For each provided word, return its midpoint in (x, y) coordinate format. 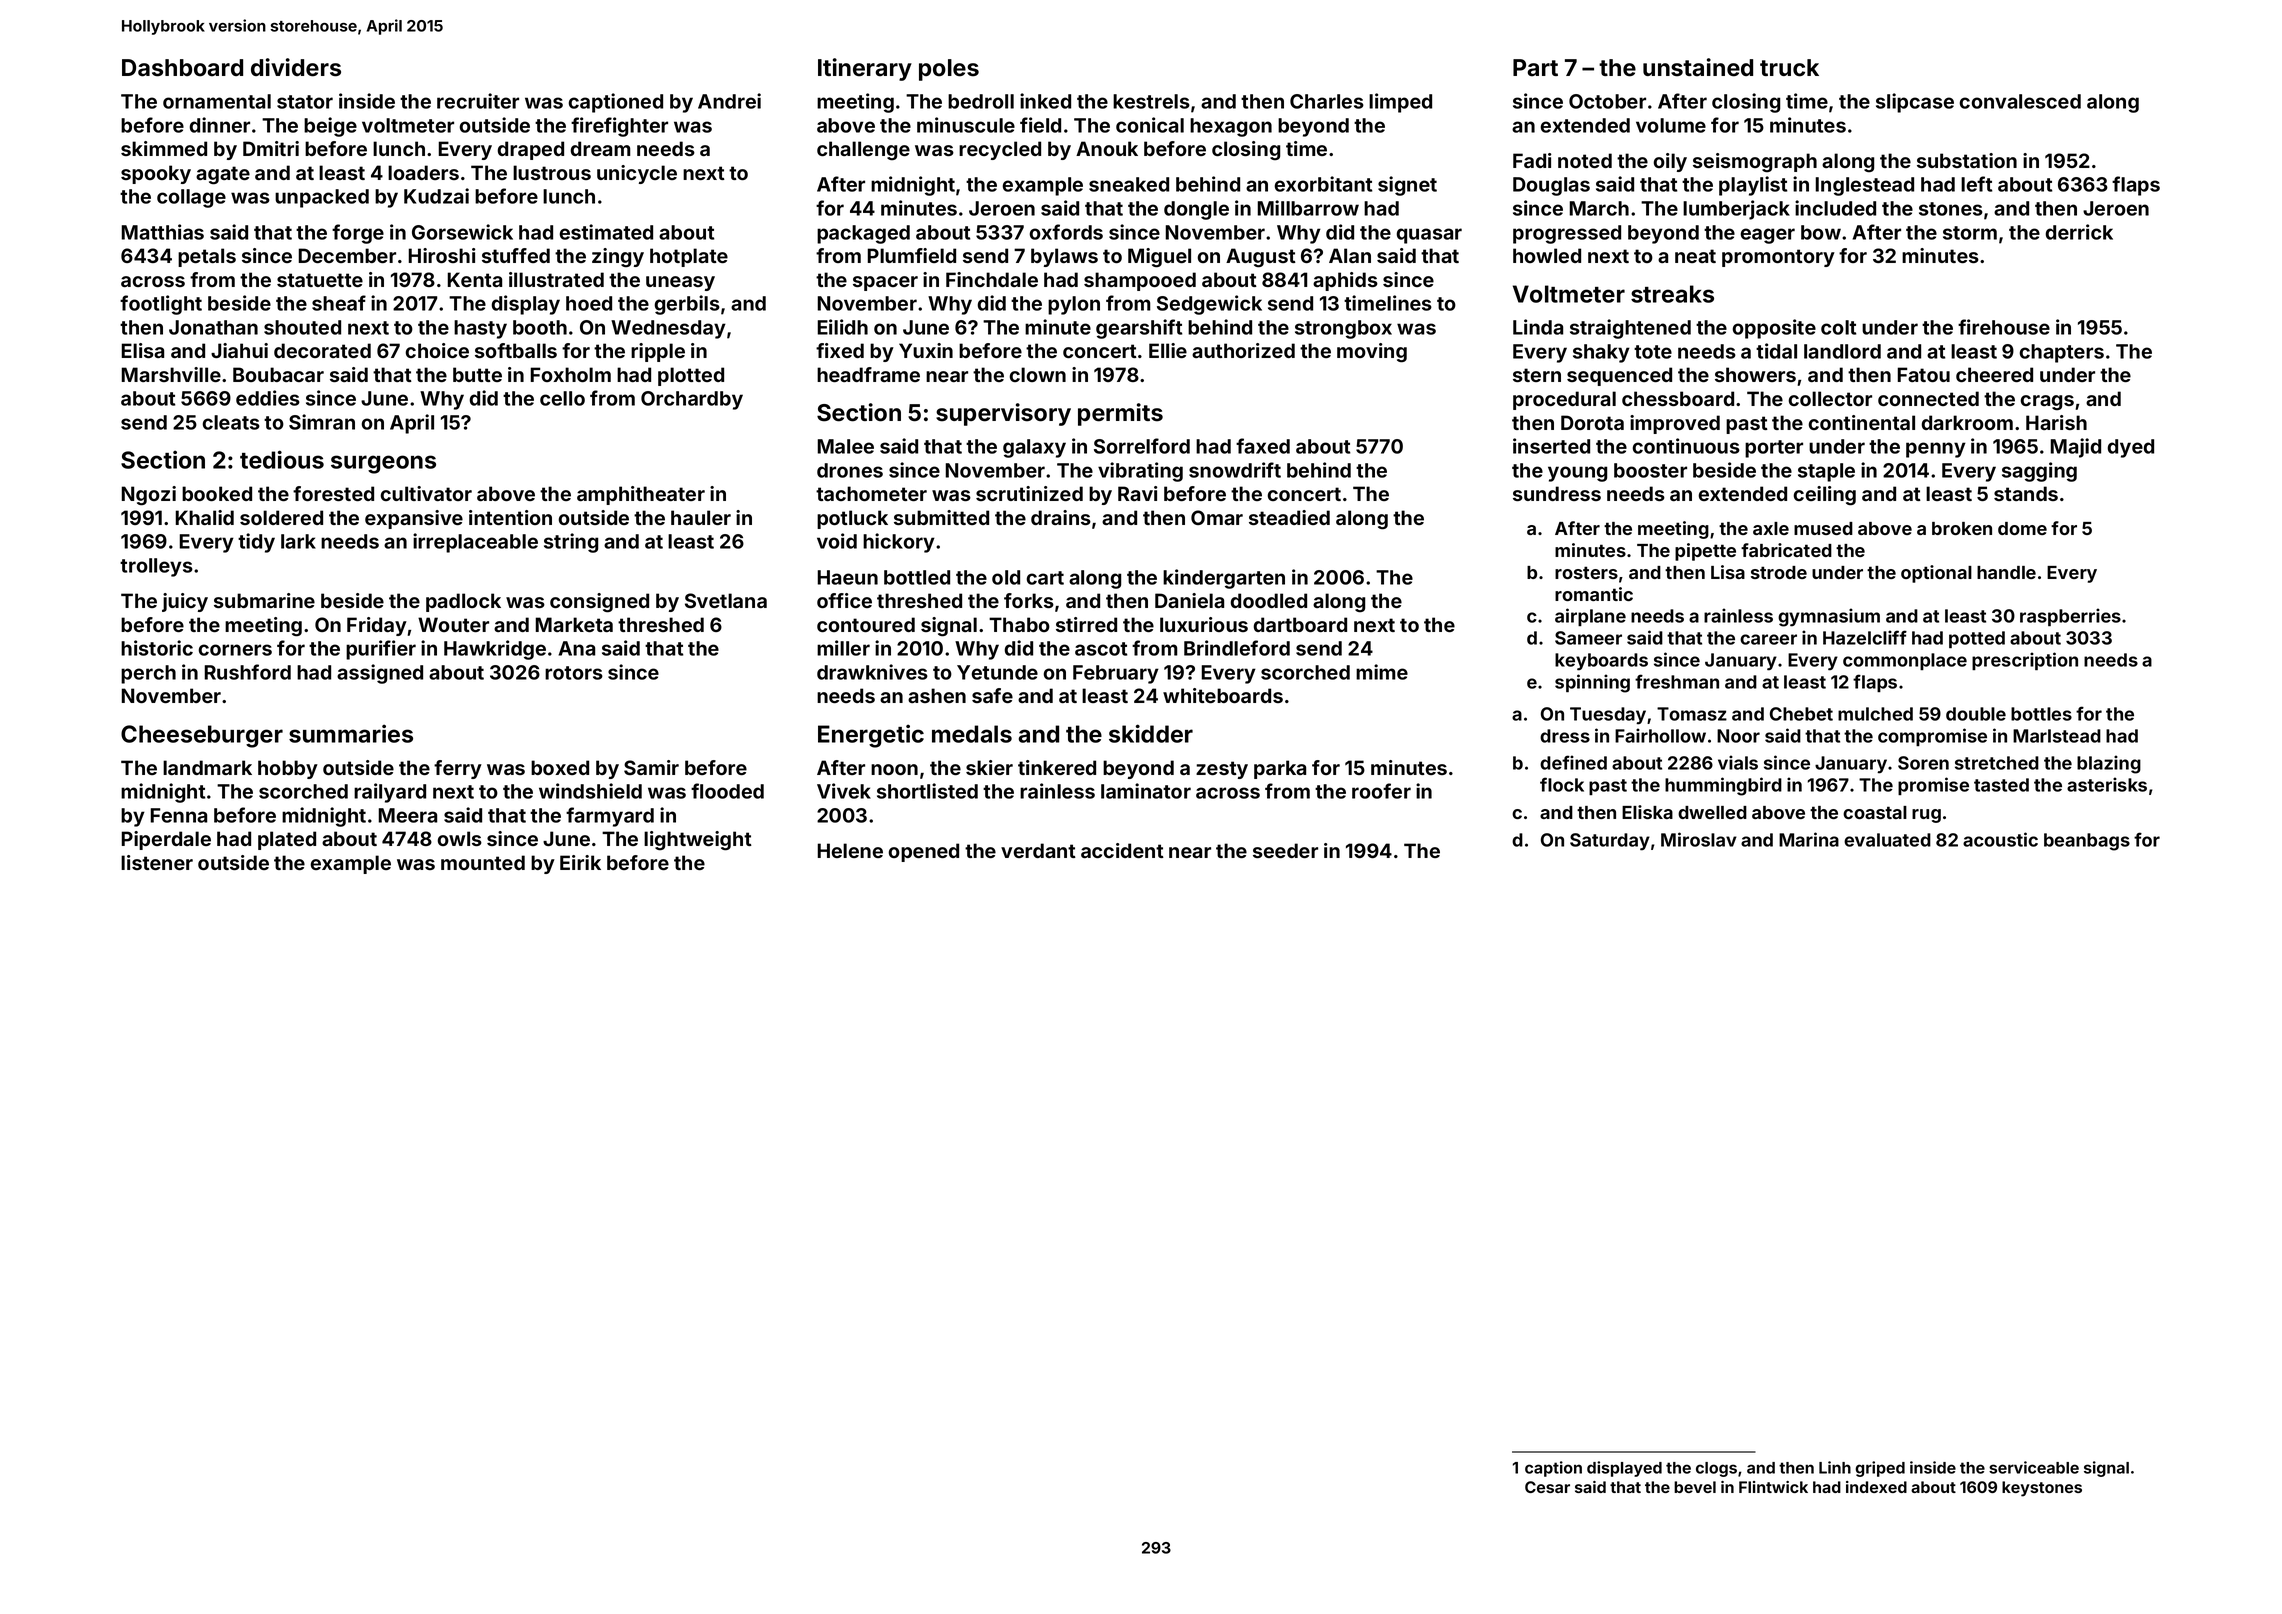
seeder (1285, 850)
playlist (1753, 186)
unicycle (637, 174)
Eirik (580, 862)
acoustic (2000, 839)
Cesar (1547, 1487)
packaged (863, 234)
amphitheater (641, 495)
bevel (1695, 1487)
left (1976, 184)
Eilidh (842, 327)
